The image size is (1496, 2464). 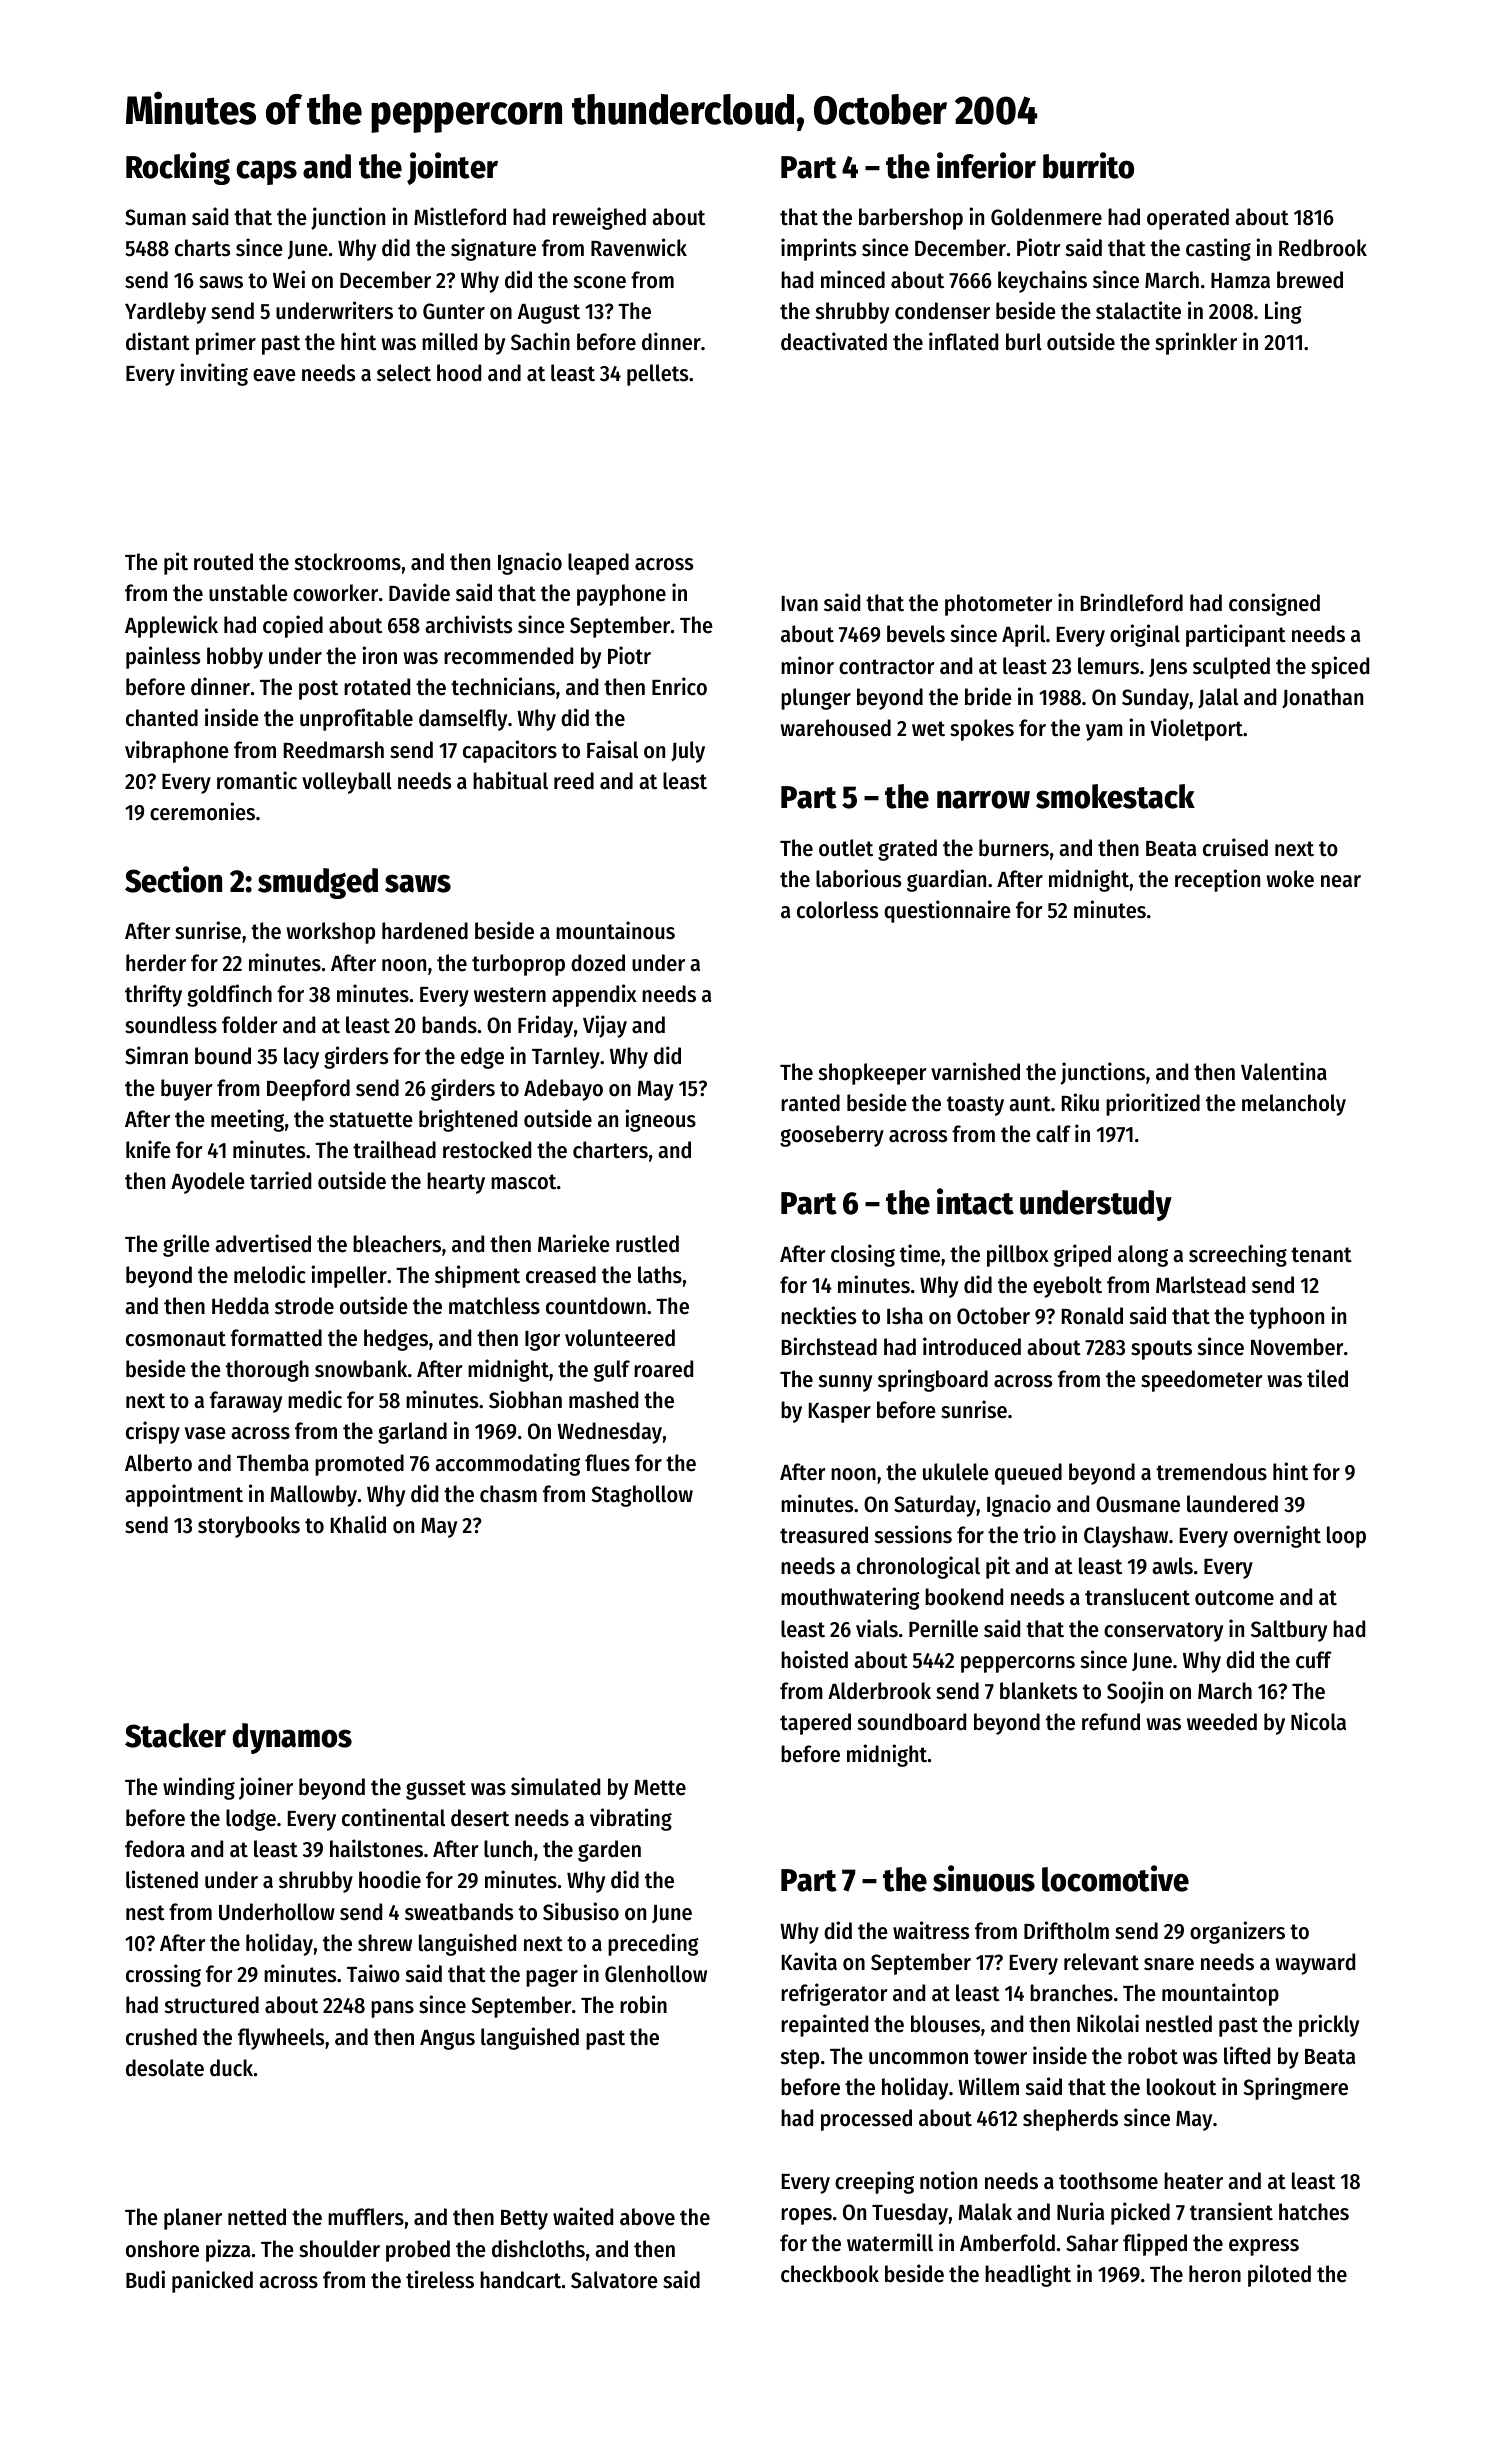 What do you see at coordinates (612, 749) in the screenshot?
I see `Faisal` at bounding box center [612, 749].
